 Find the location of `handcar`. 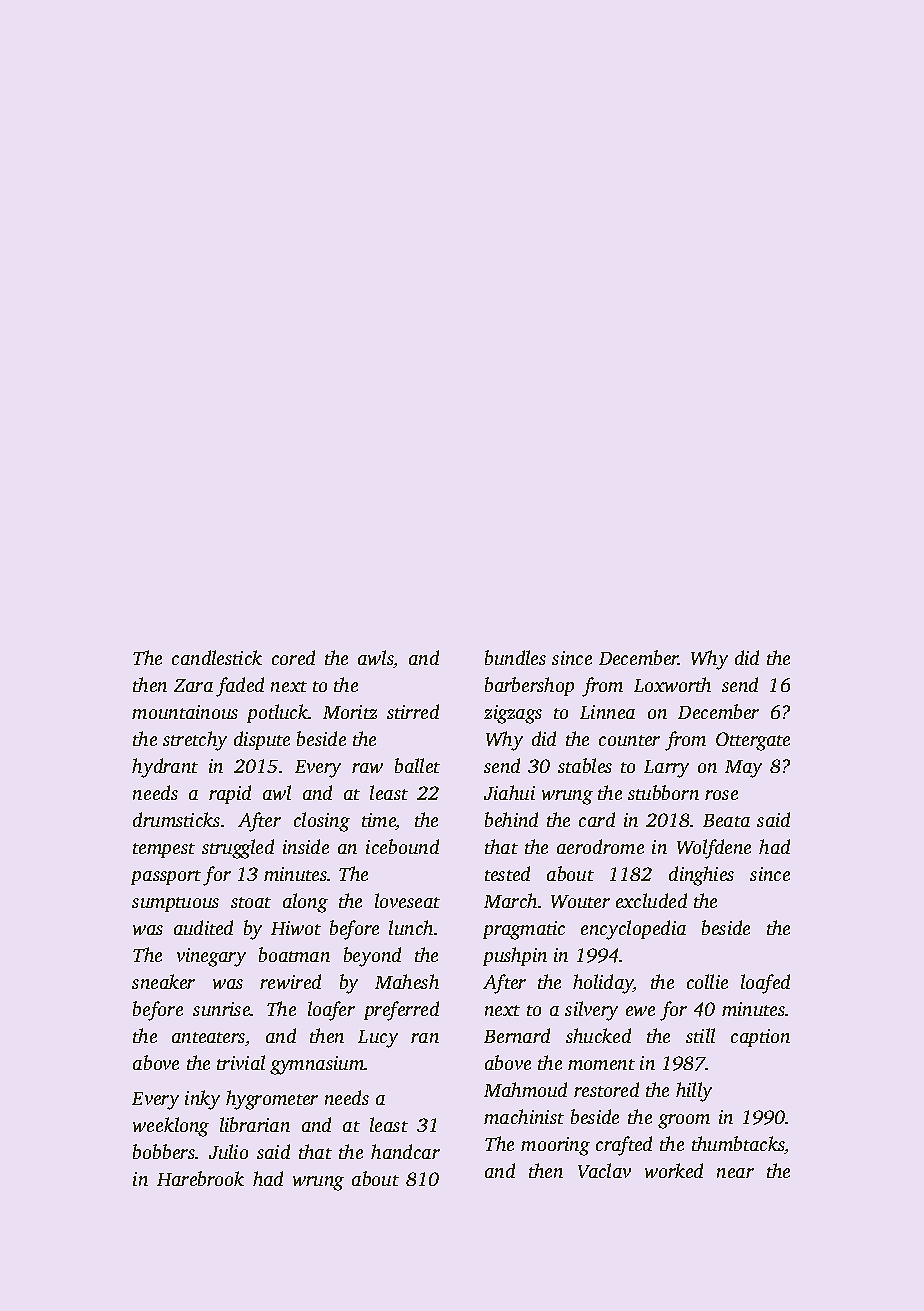

handcar is located at coordinates (405, 1151).
